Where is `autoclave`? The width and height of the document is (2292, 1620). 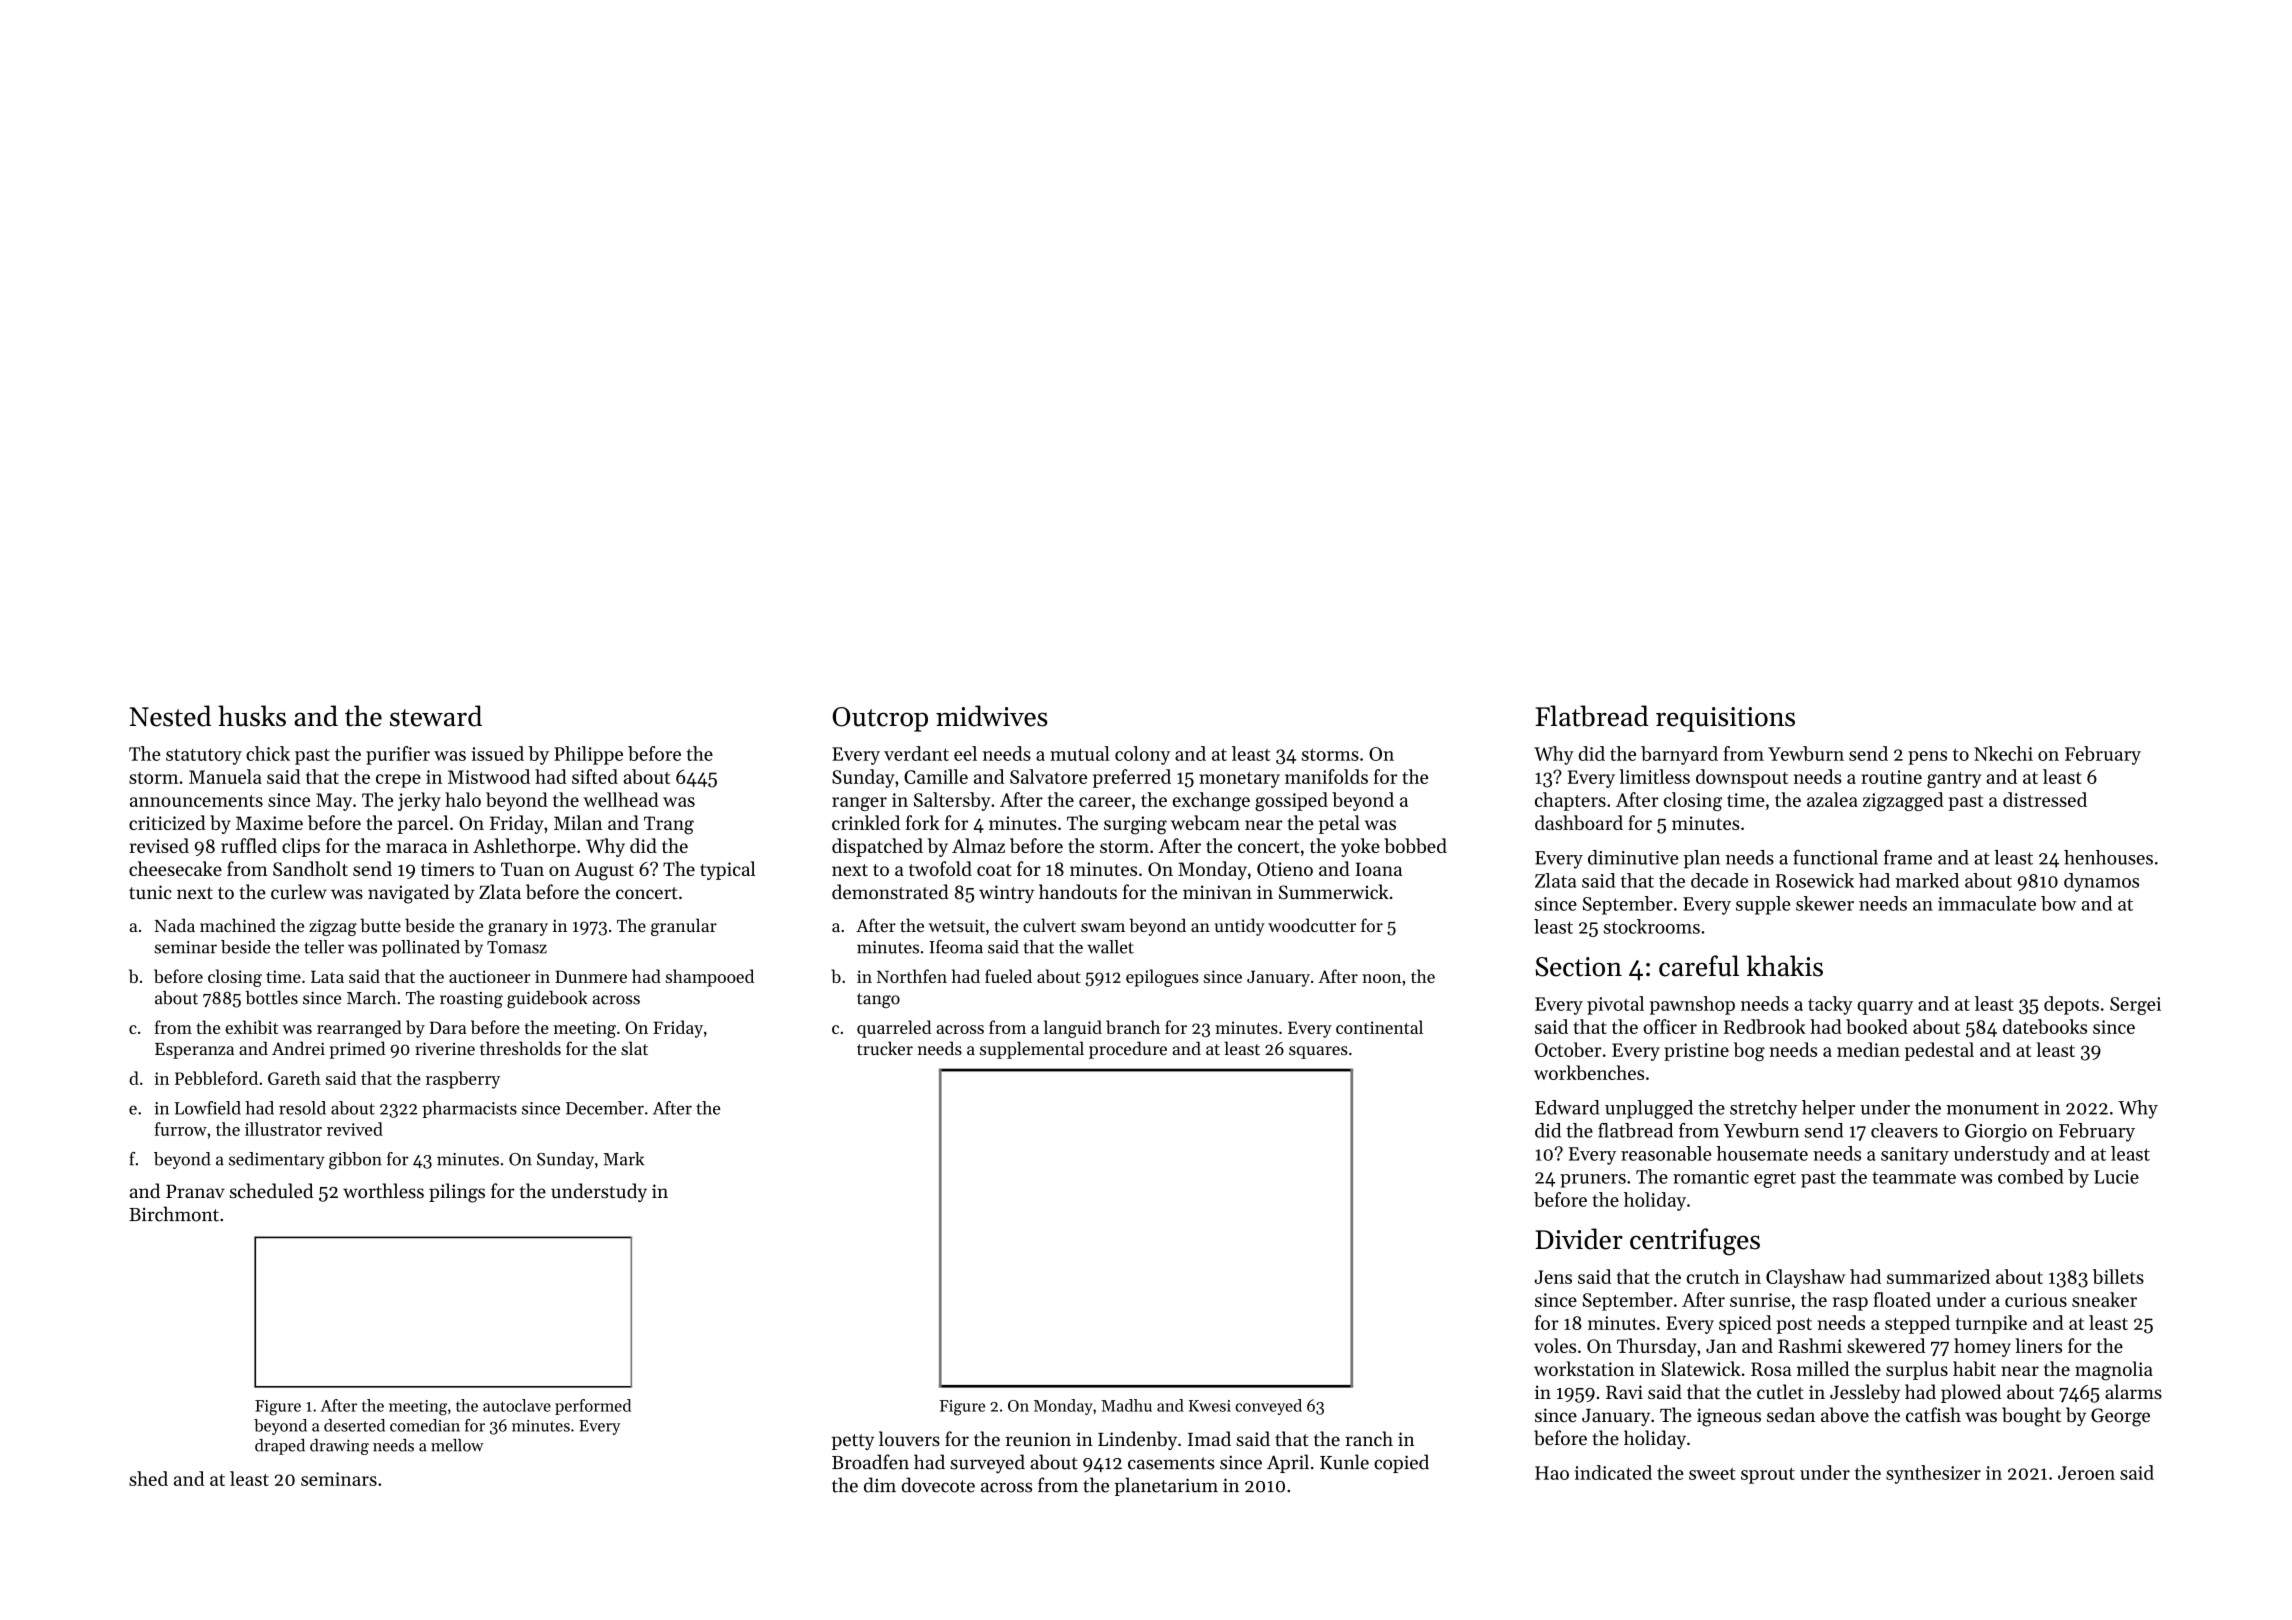 autoclave is located at coordinates (517, 1405).
